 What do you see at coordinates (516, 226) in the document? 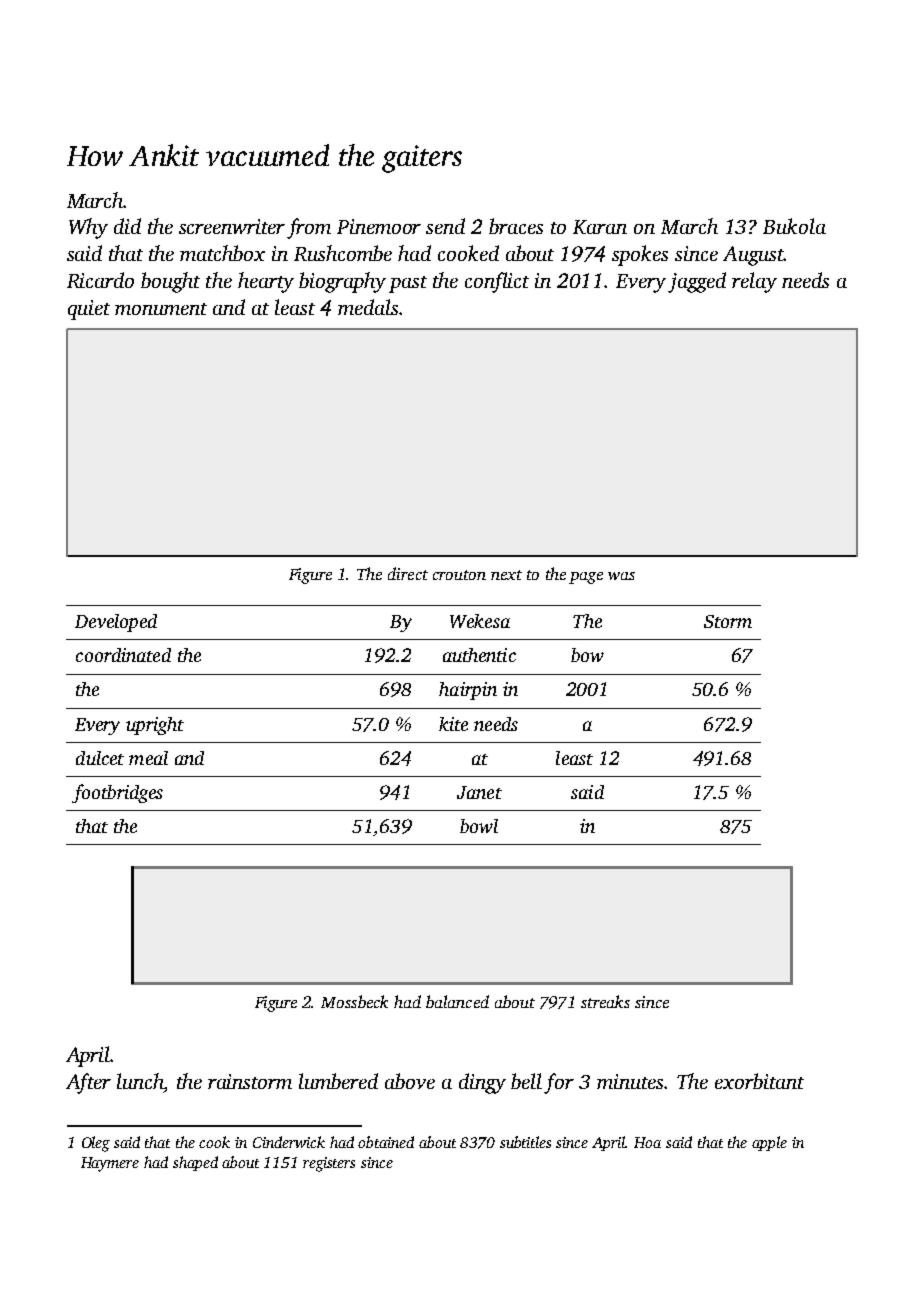
I see `braces` at bounding box center [516, 226].
